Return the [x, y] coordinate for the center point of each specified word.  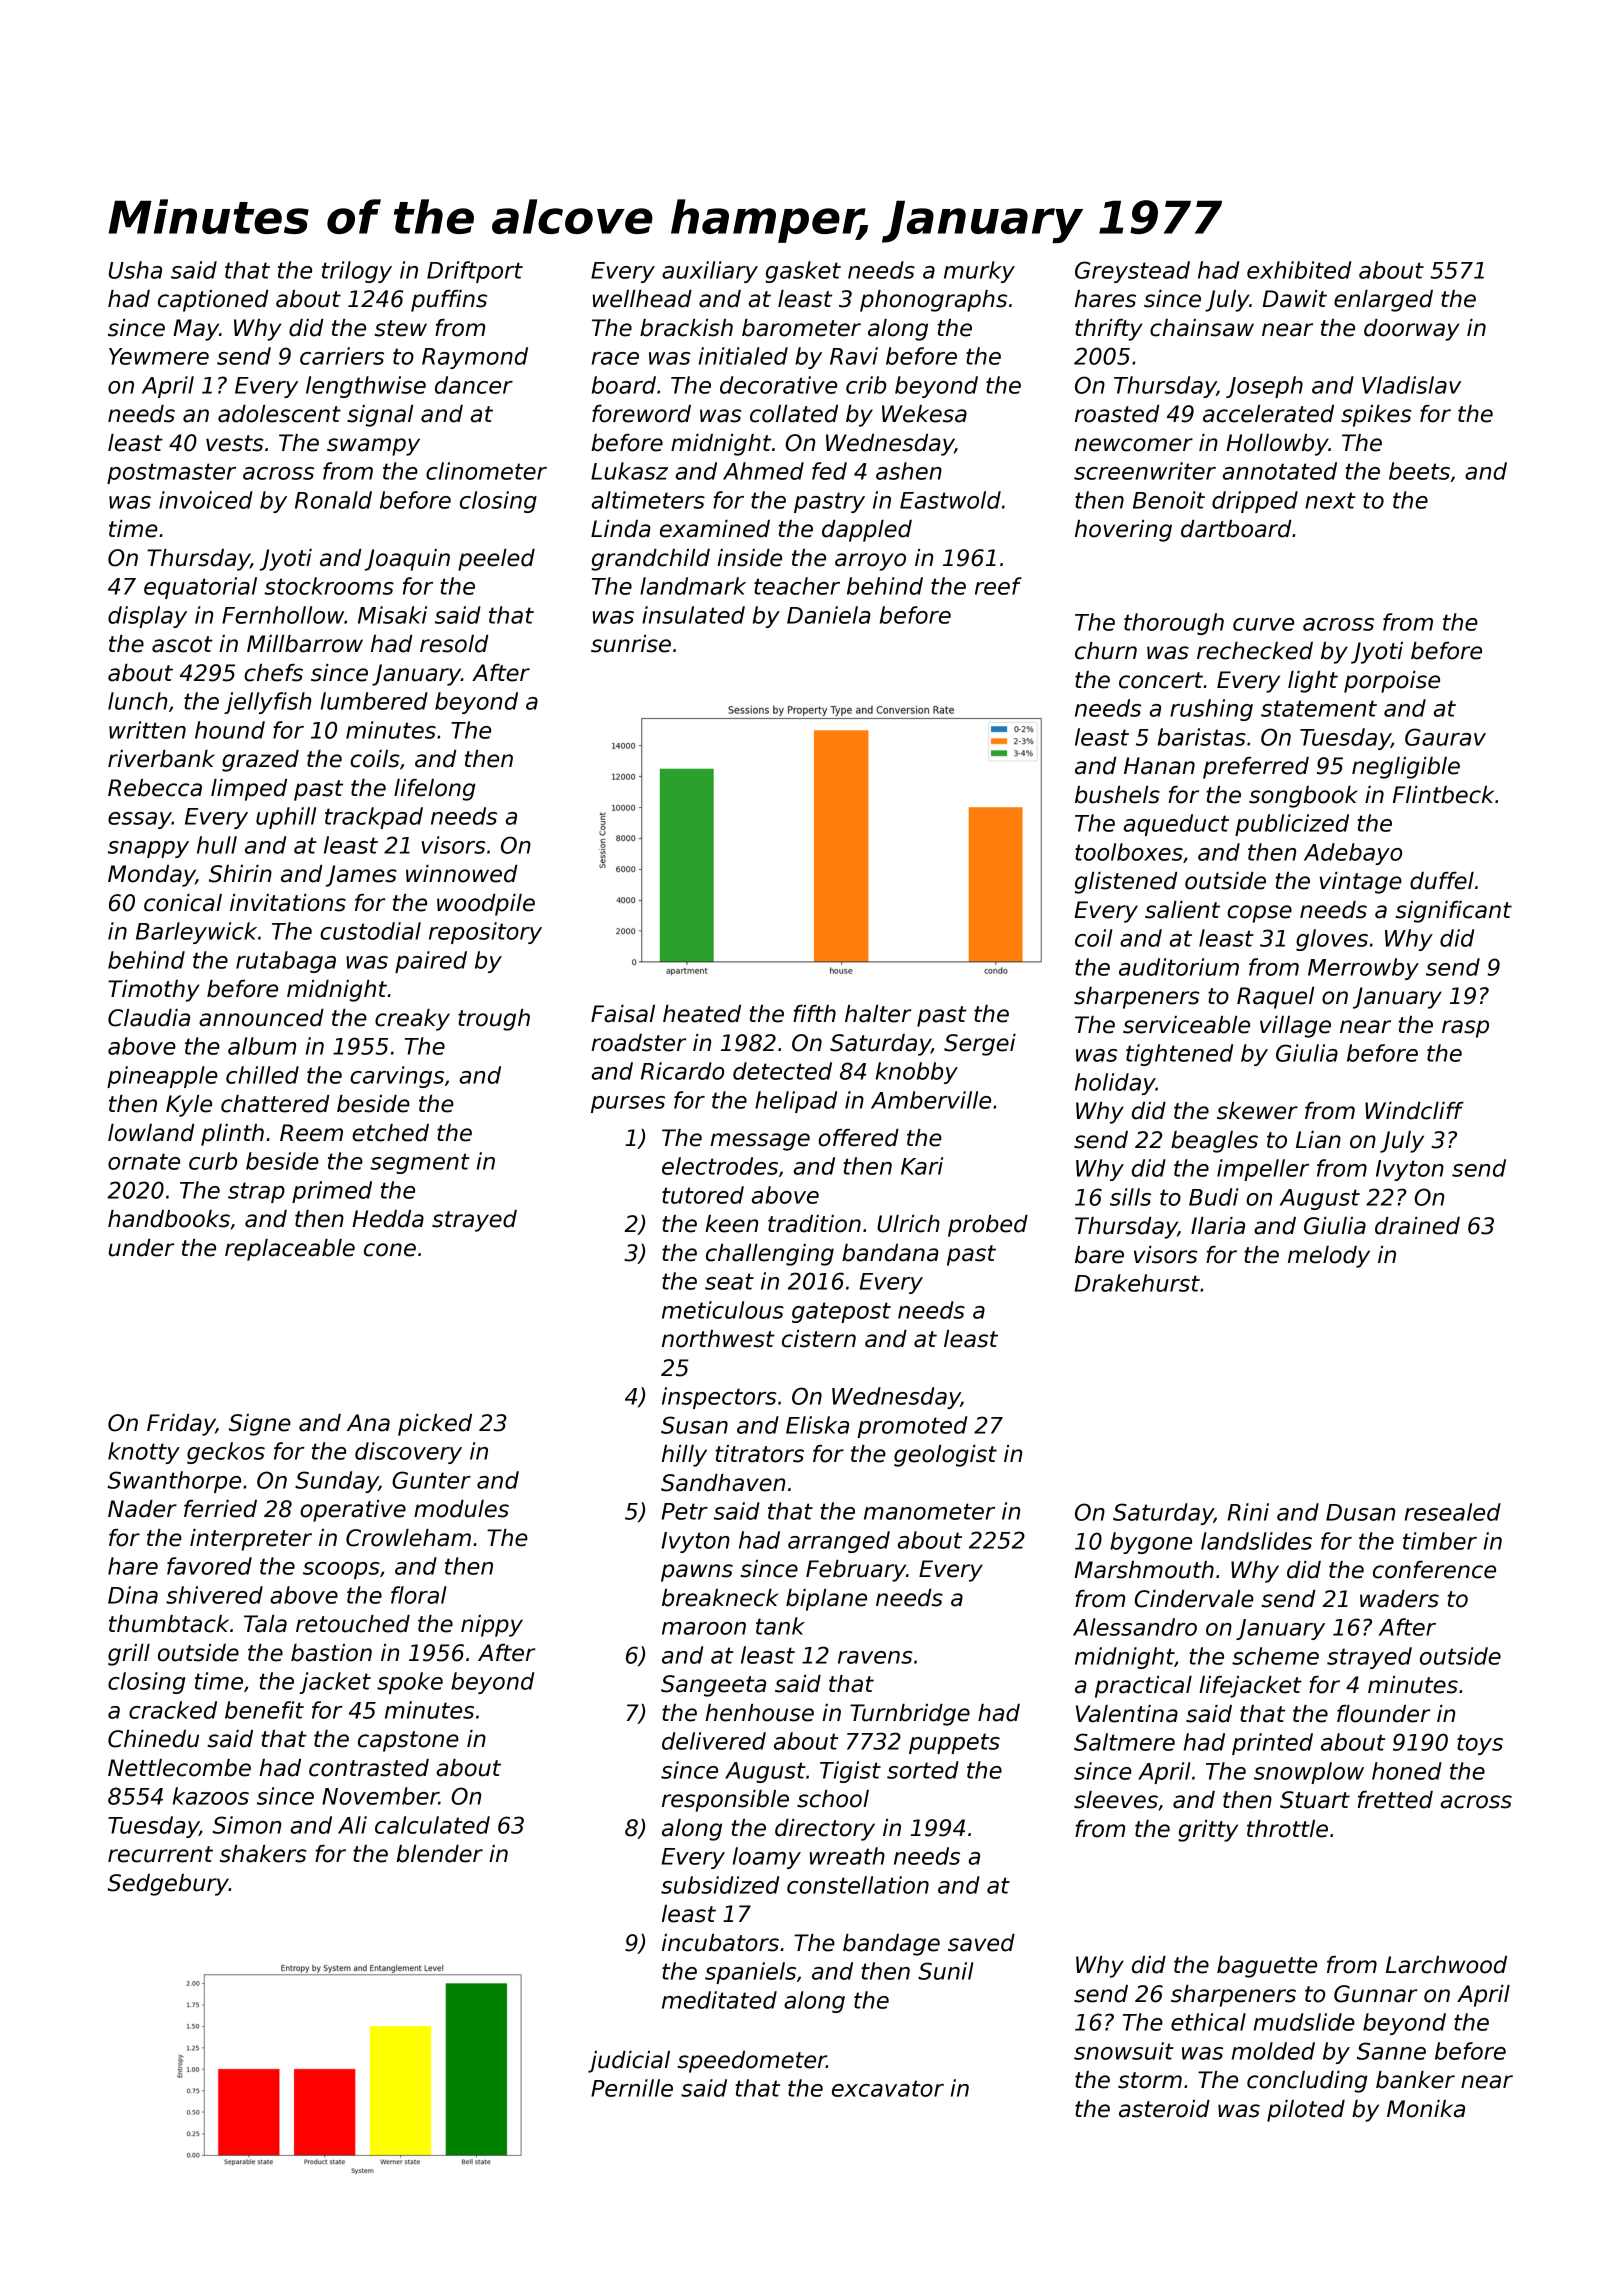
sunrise [631, 644]
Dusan [1360, 1512]
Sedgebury [168, 1885]
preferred [1256, 768]
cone [390, 1250]
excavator [888, 2088]
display [147, 617]
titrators [760, 1454]
